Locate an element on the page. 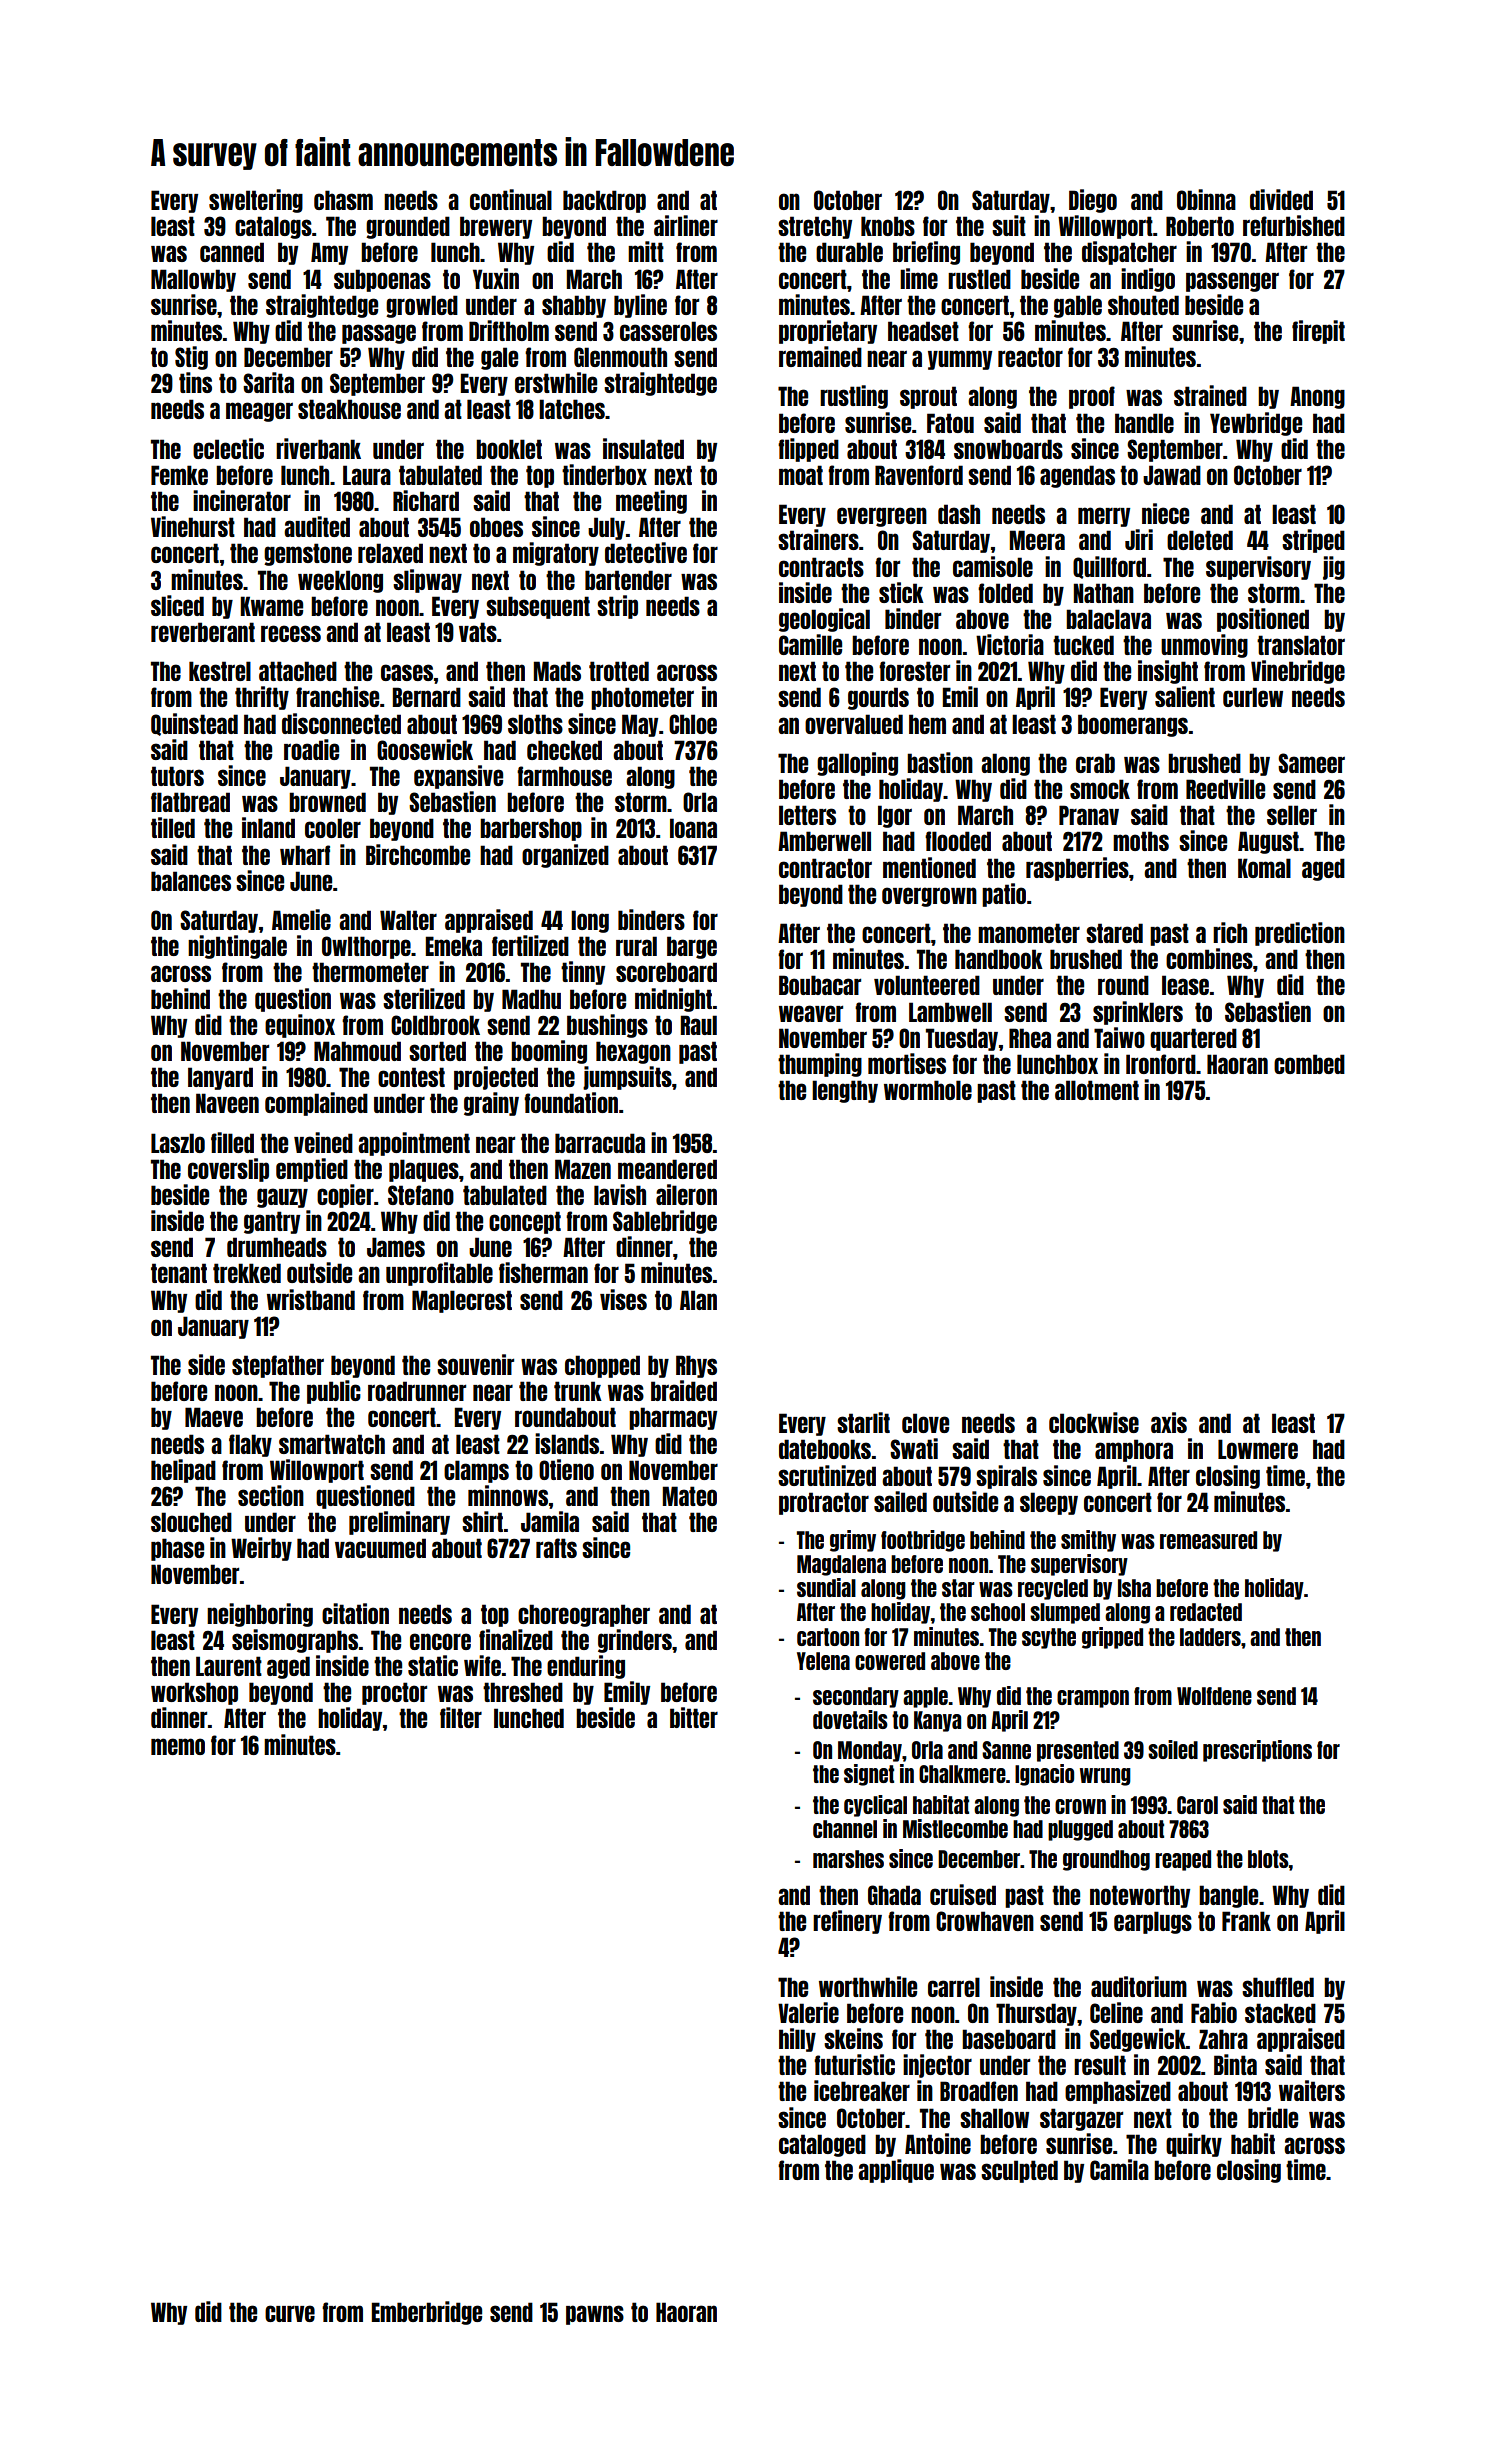 The image size is (1496, 2464). Lowmere is located at coordinates (1258, 1449).
